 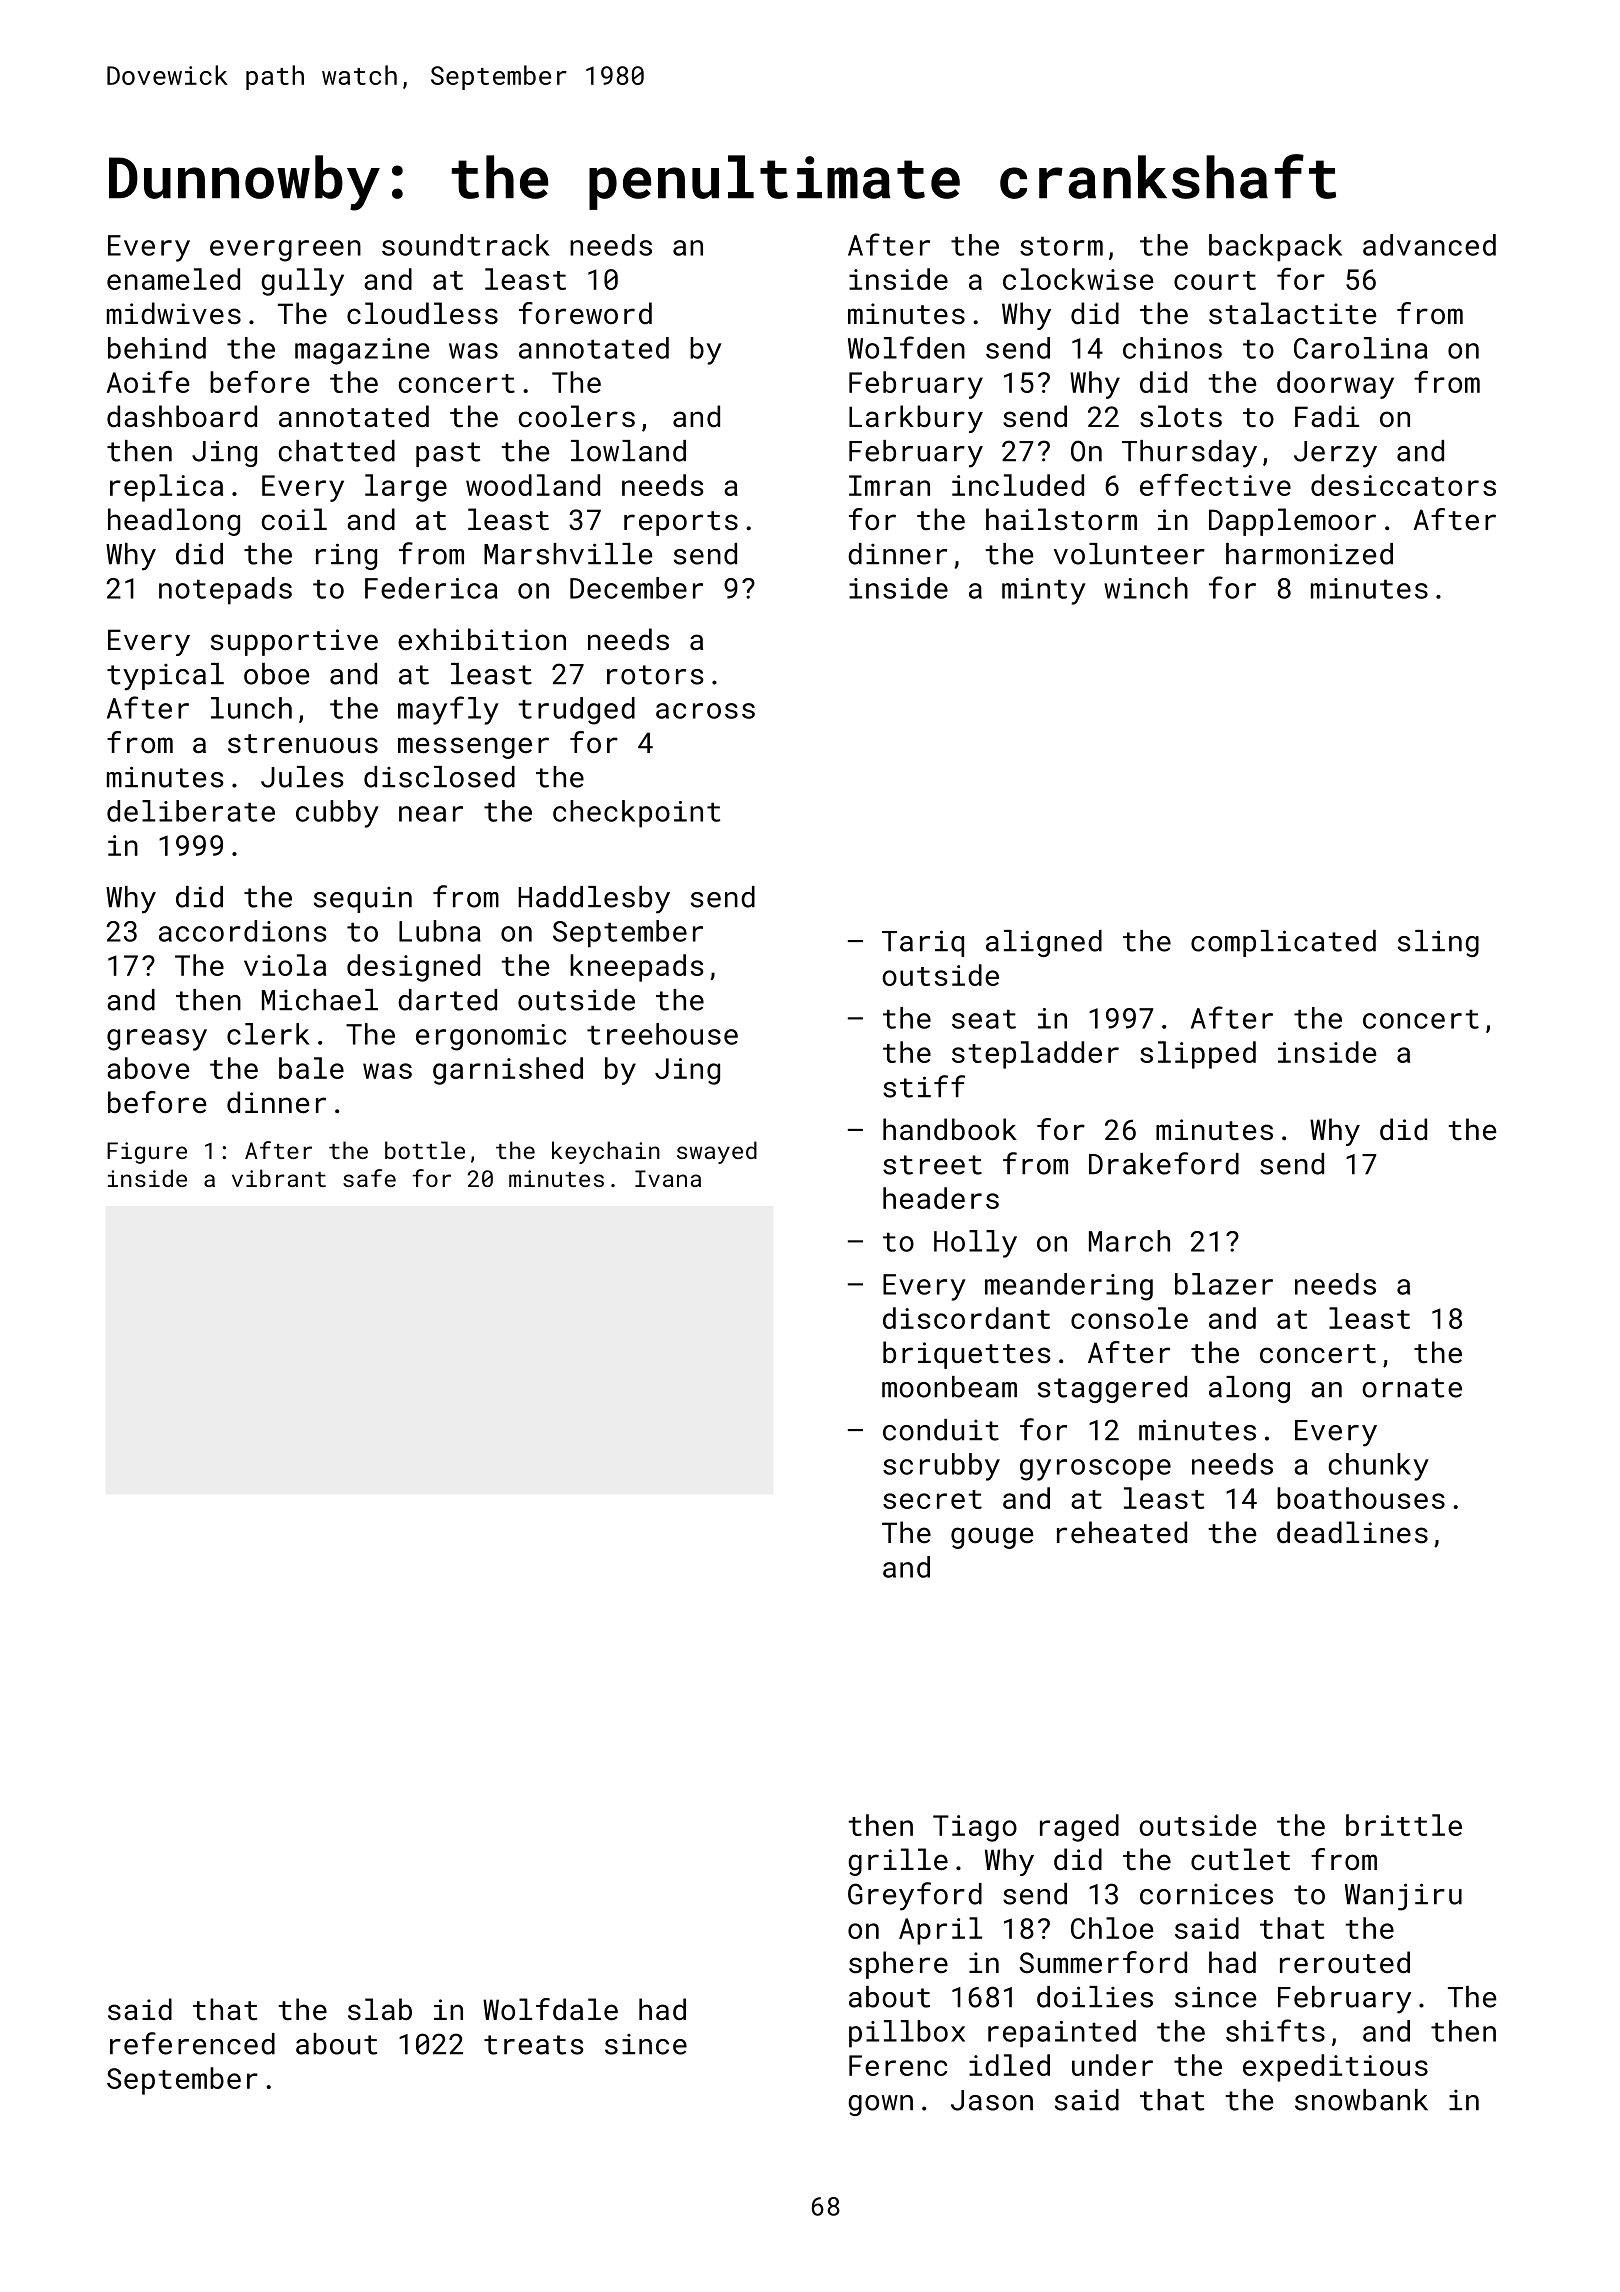 I want to click on typical, so click(x=165, y=677).
